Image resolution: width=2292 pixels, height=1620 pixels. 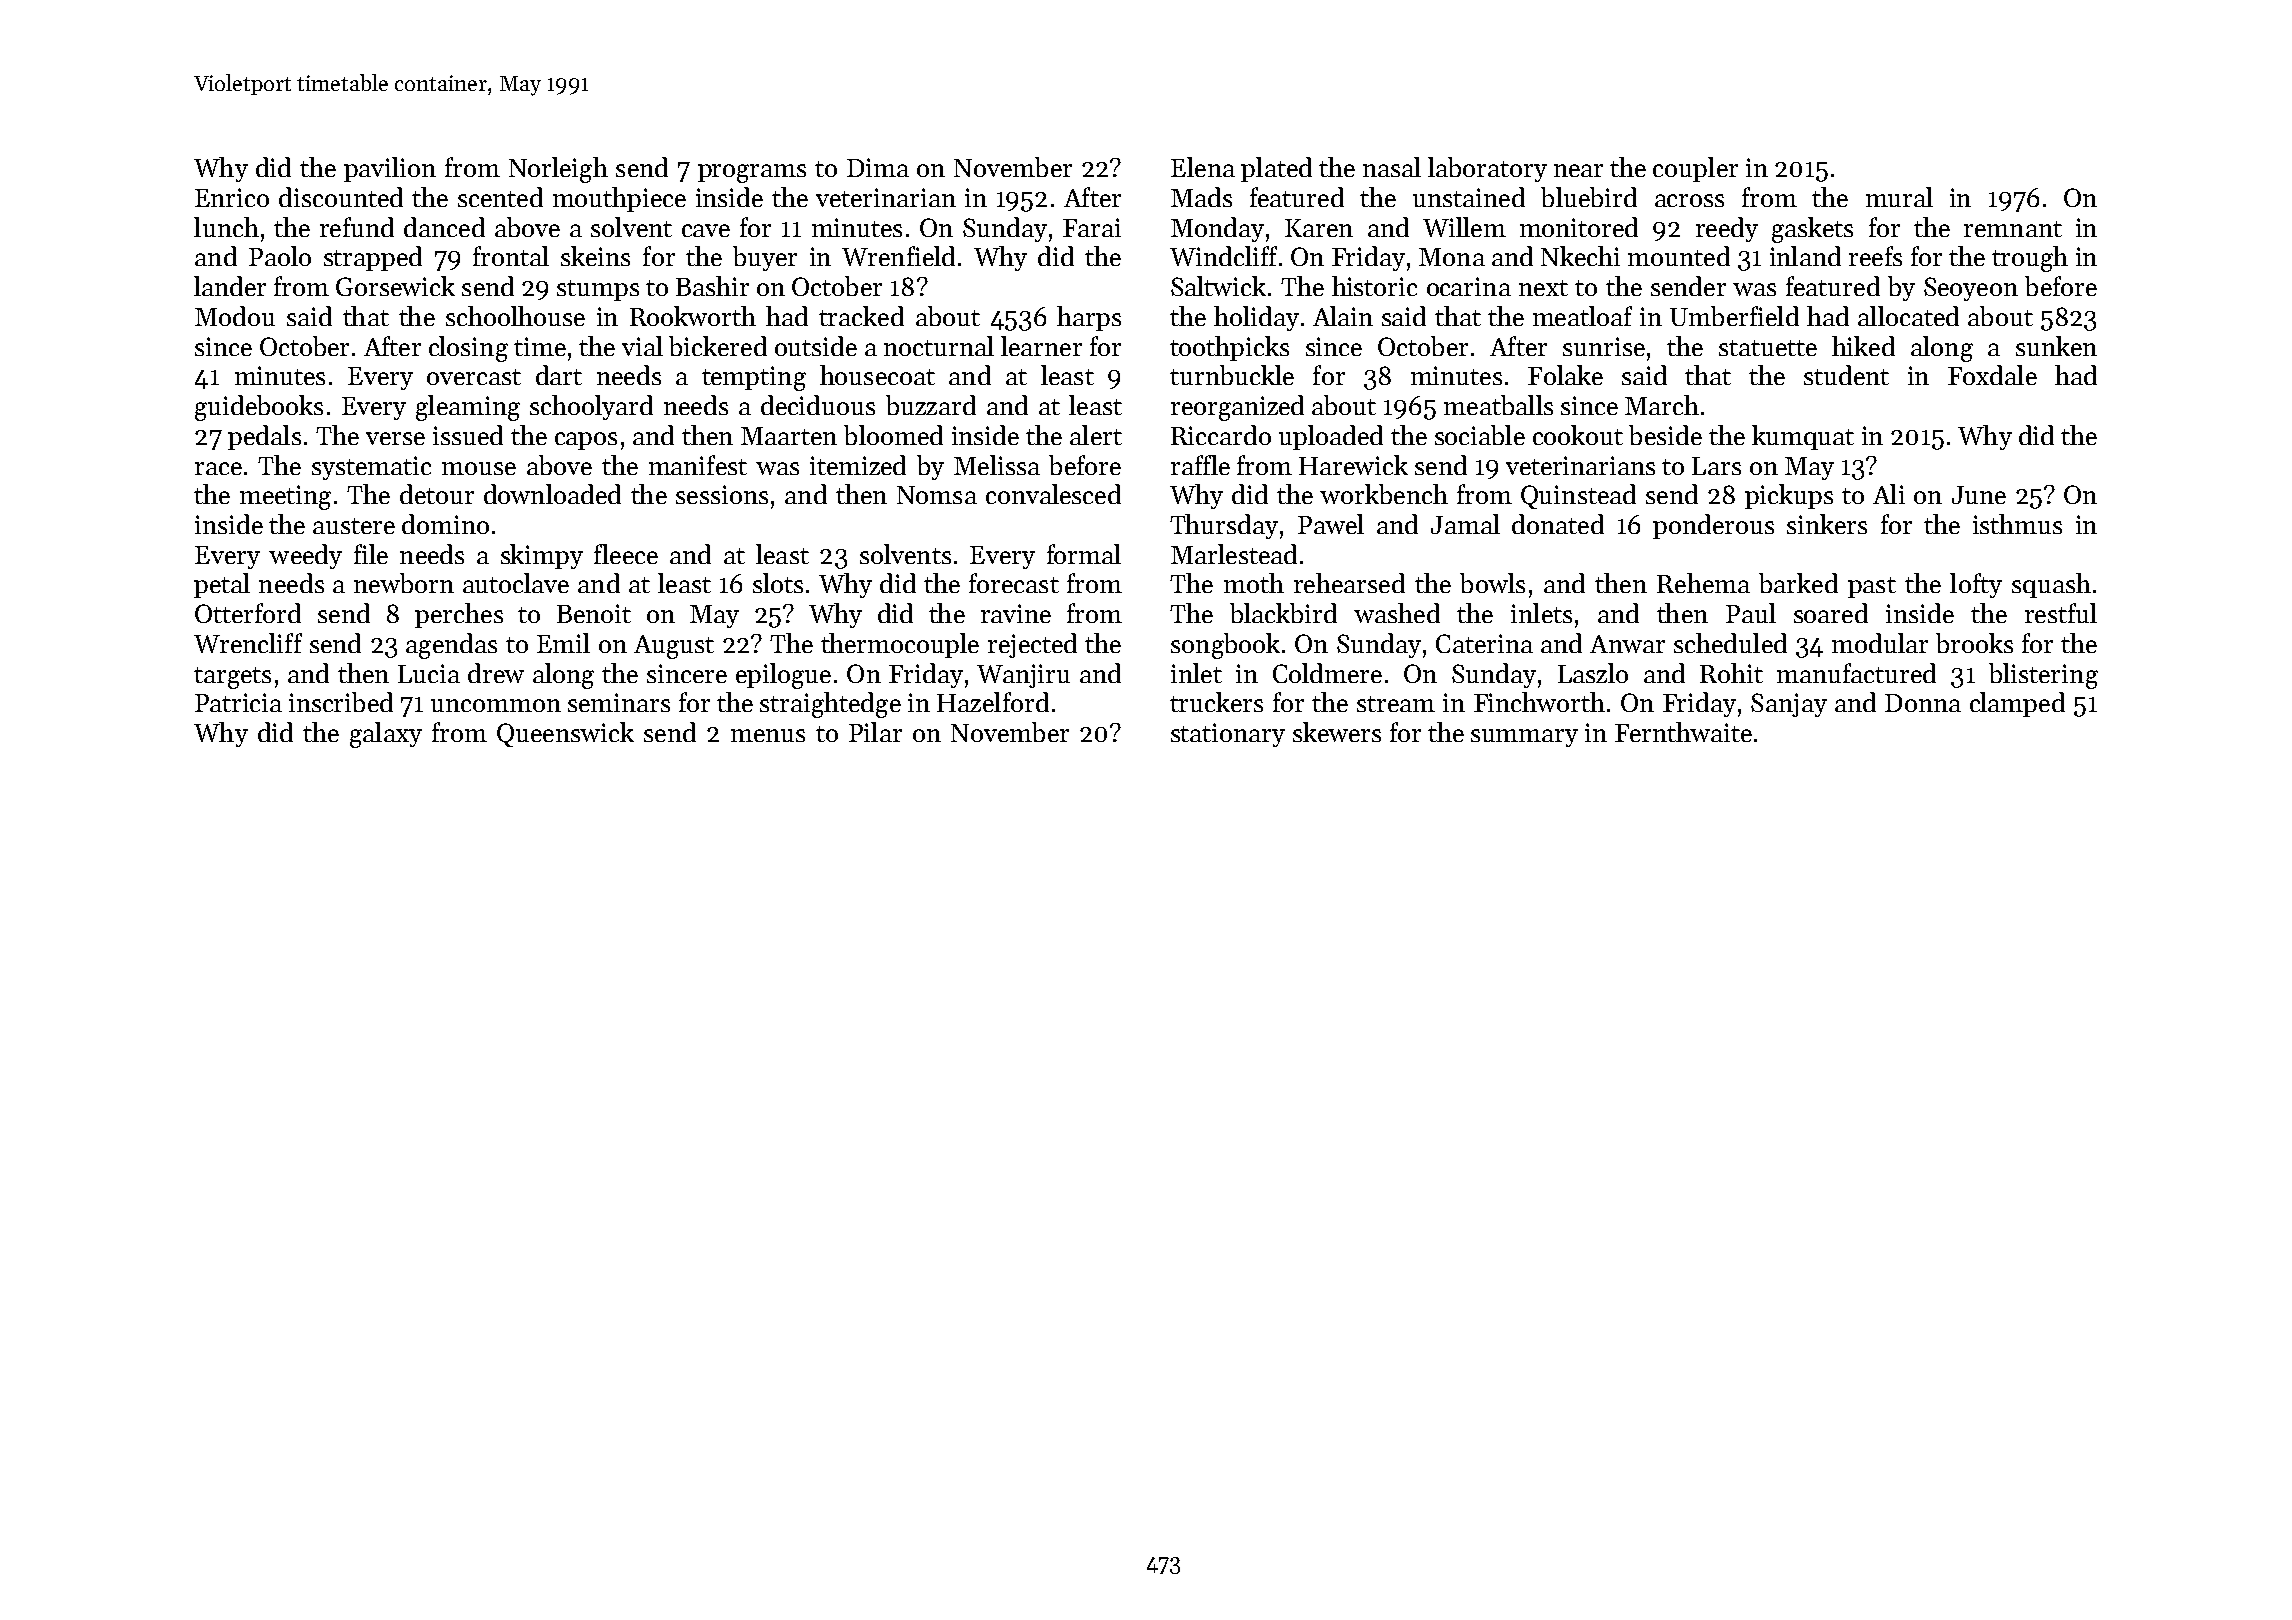 I want to click on galaxy, so click(x=386, y=735).
